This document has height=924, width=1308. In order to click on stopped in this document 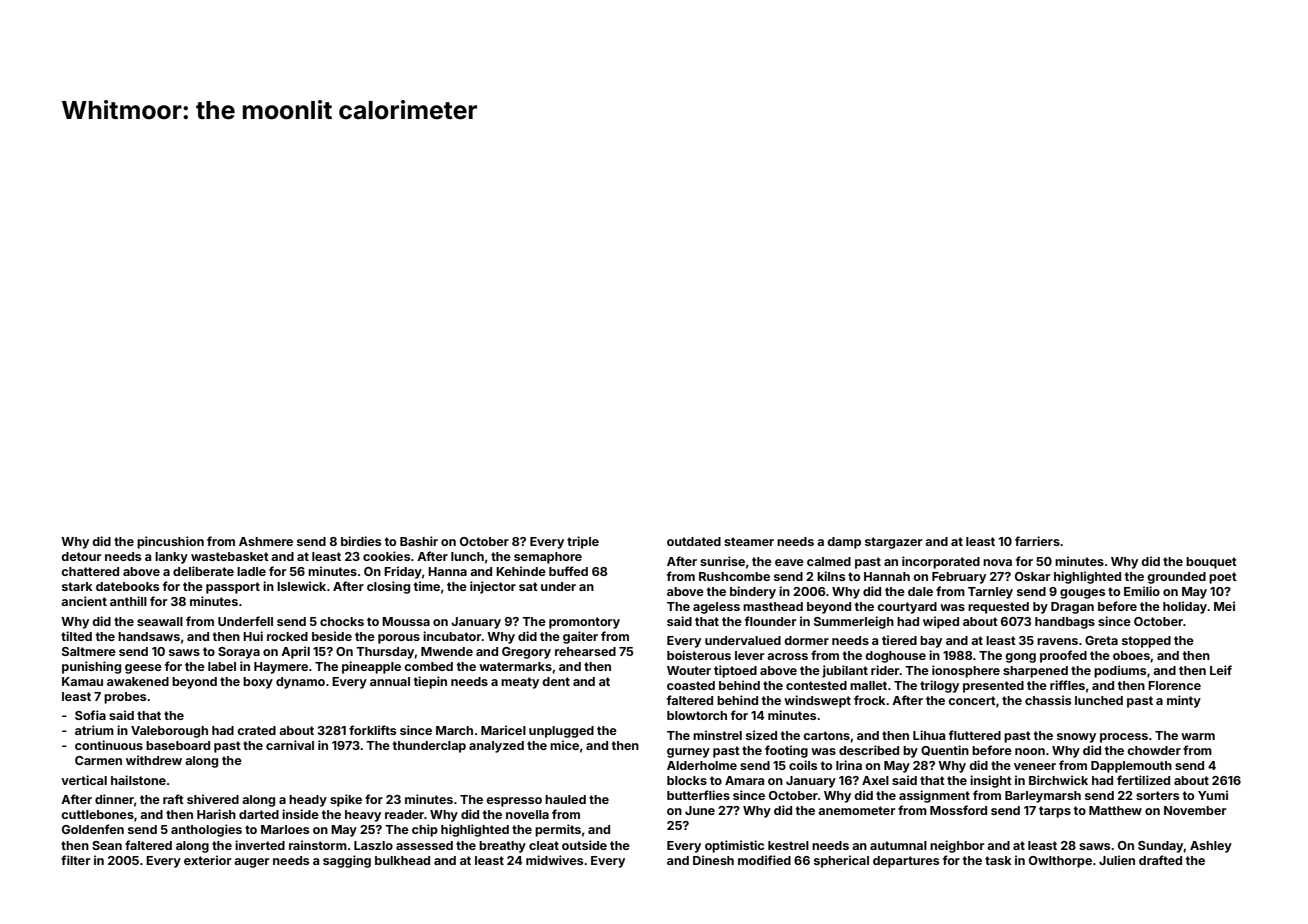, I will do `click(1146, 642)`.
